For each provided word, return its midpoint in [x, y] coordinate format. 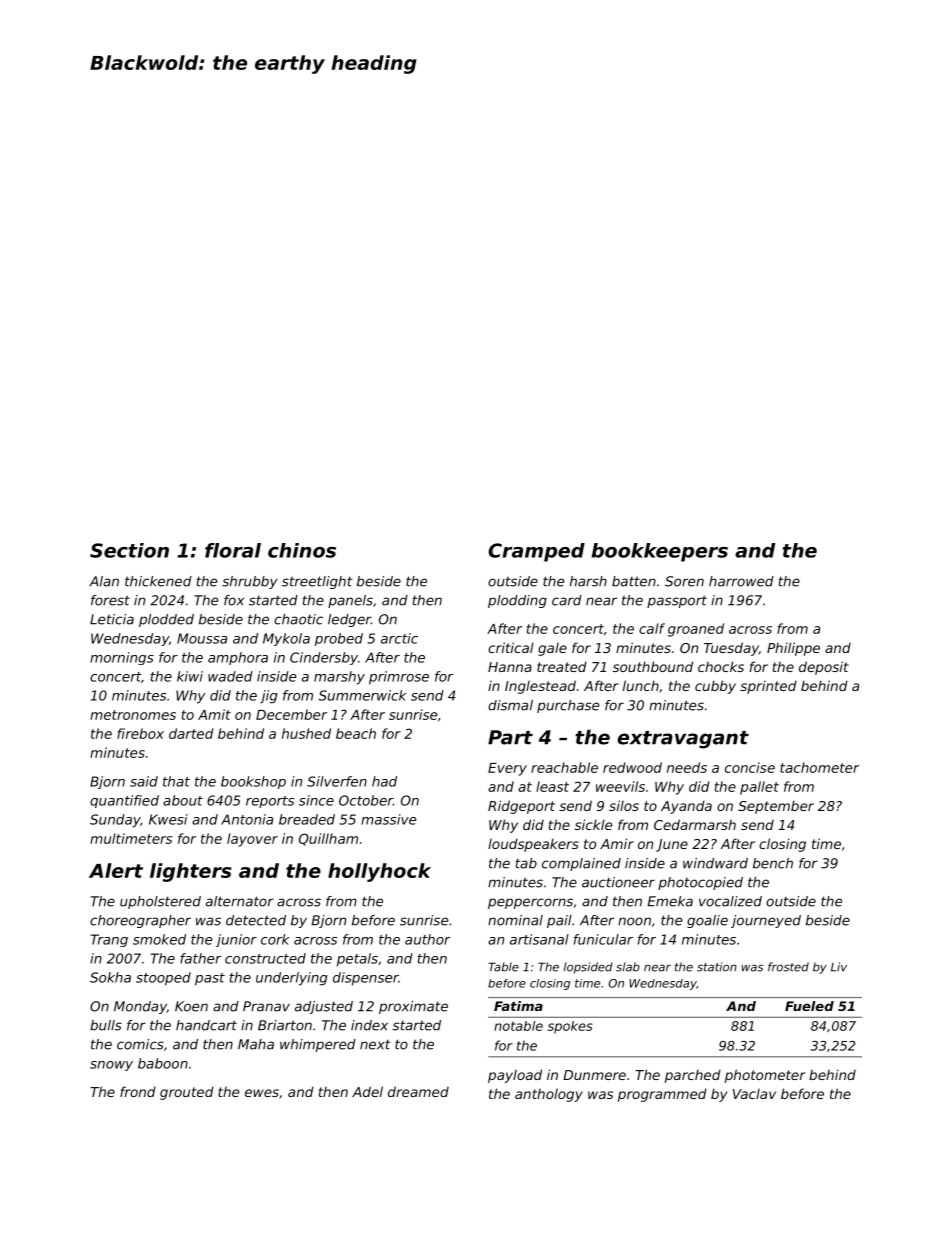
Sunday [115, 821]
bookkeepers [660, 552]
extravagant [683, 740]
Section [129, 550]
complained [581, 864]
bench [773, 863]
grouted [187, 1093]
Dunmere [594, 1075]
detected [256, 920]
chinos [302, 550]
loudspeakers [533, 845]
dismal [510, 705]
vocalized [730, 901]
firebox [140, 733]
